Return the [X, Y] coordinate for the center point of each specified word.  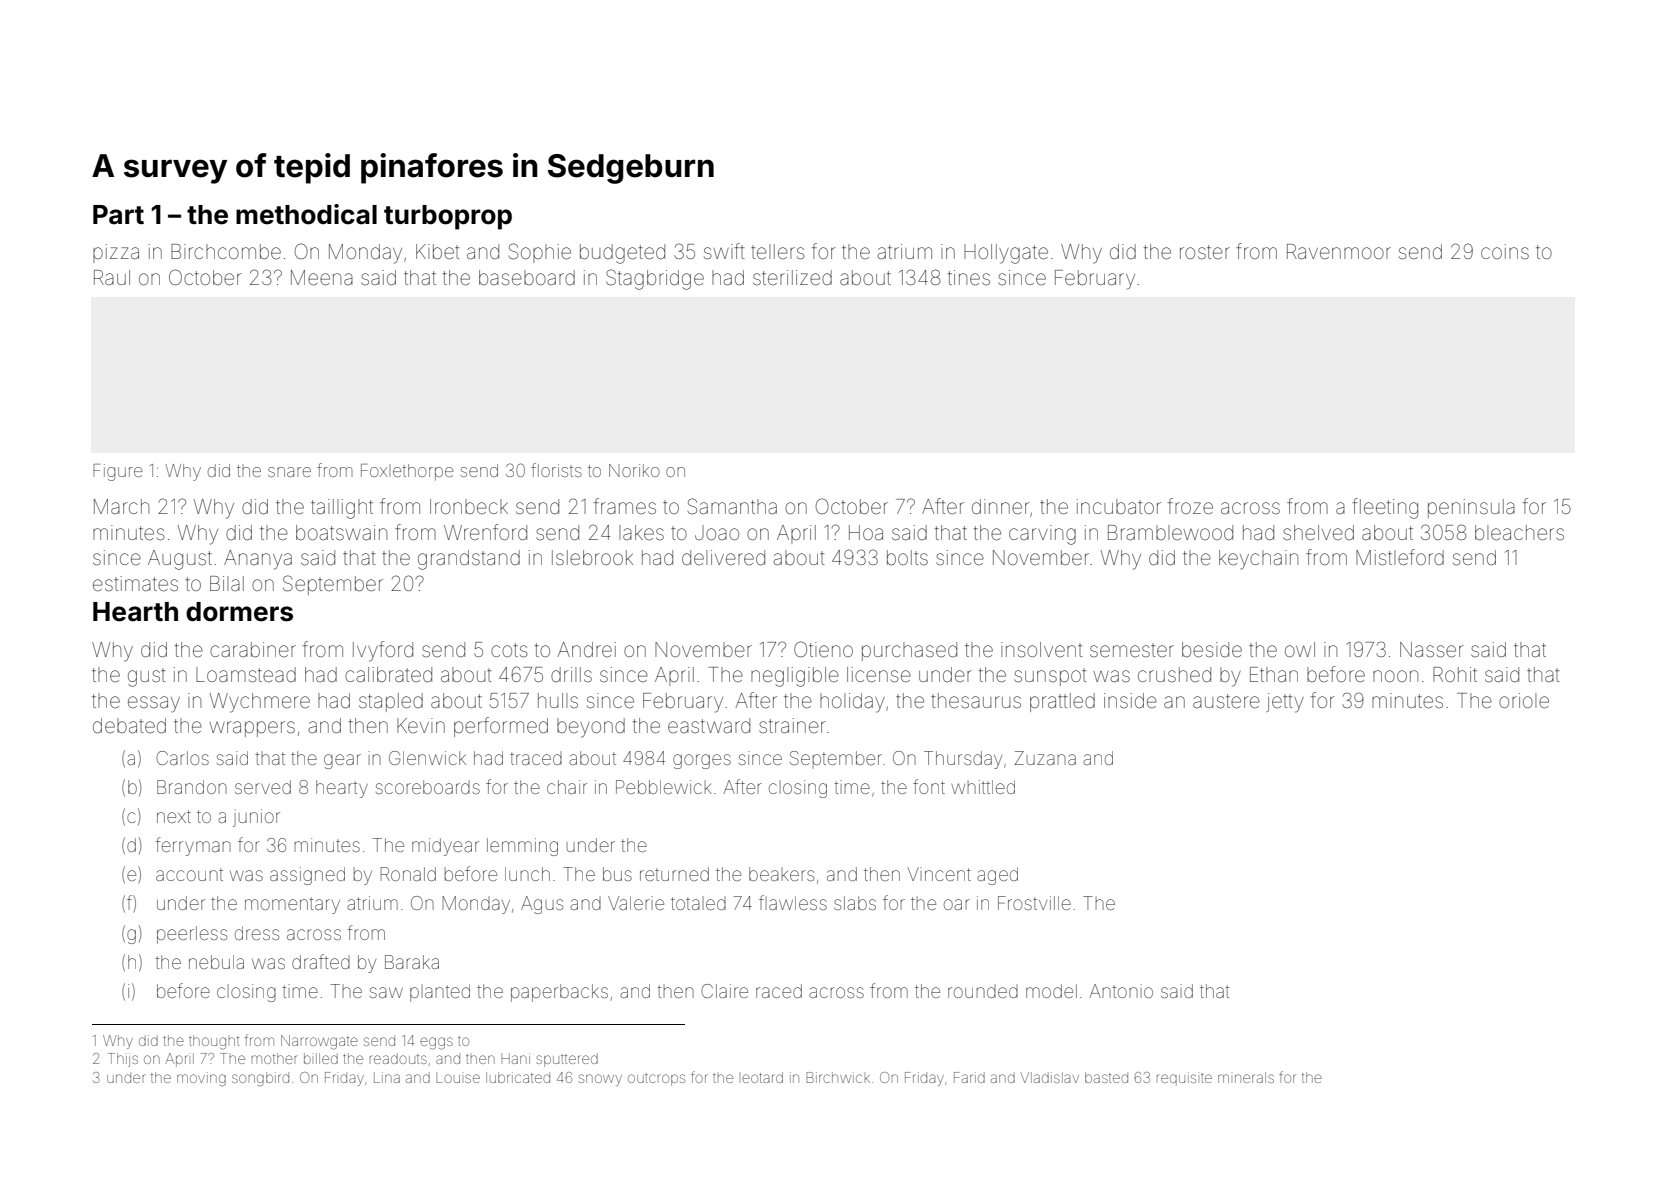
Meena [322, 278]
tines [969, 277]
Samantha [732, 506]
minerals [1246, 1077]
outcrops [656, 1080]
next [174, 816]
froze [1190, 506]
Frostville [1034, 903]
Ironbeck [469, 506]
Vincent [939, 874]
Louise [458, 1078]
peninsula [1471, 508]
